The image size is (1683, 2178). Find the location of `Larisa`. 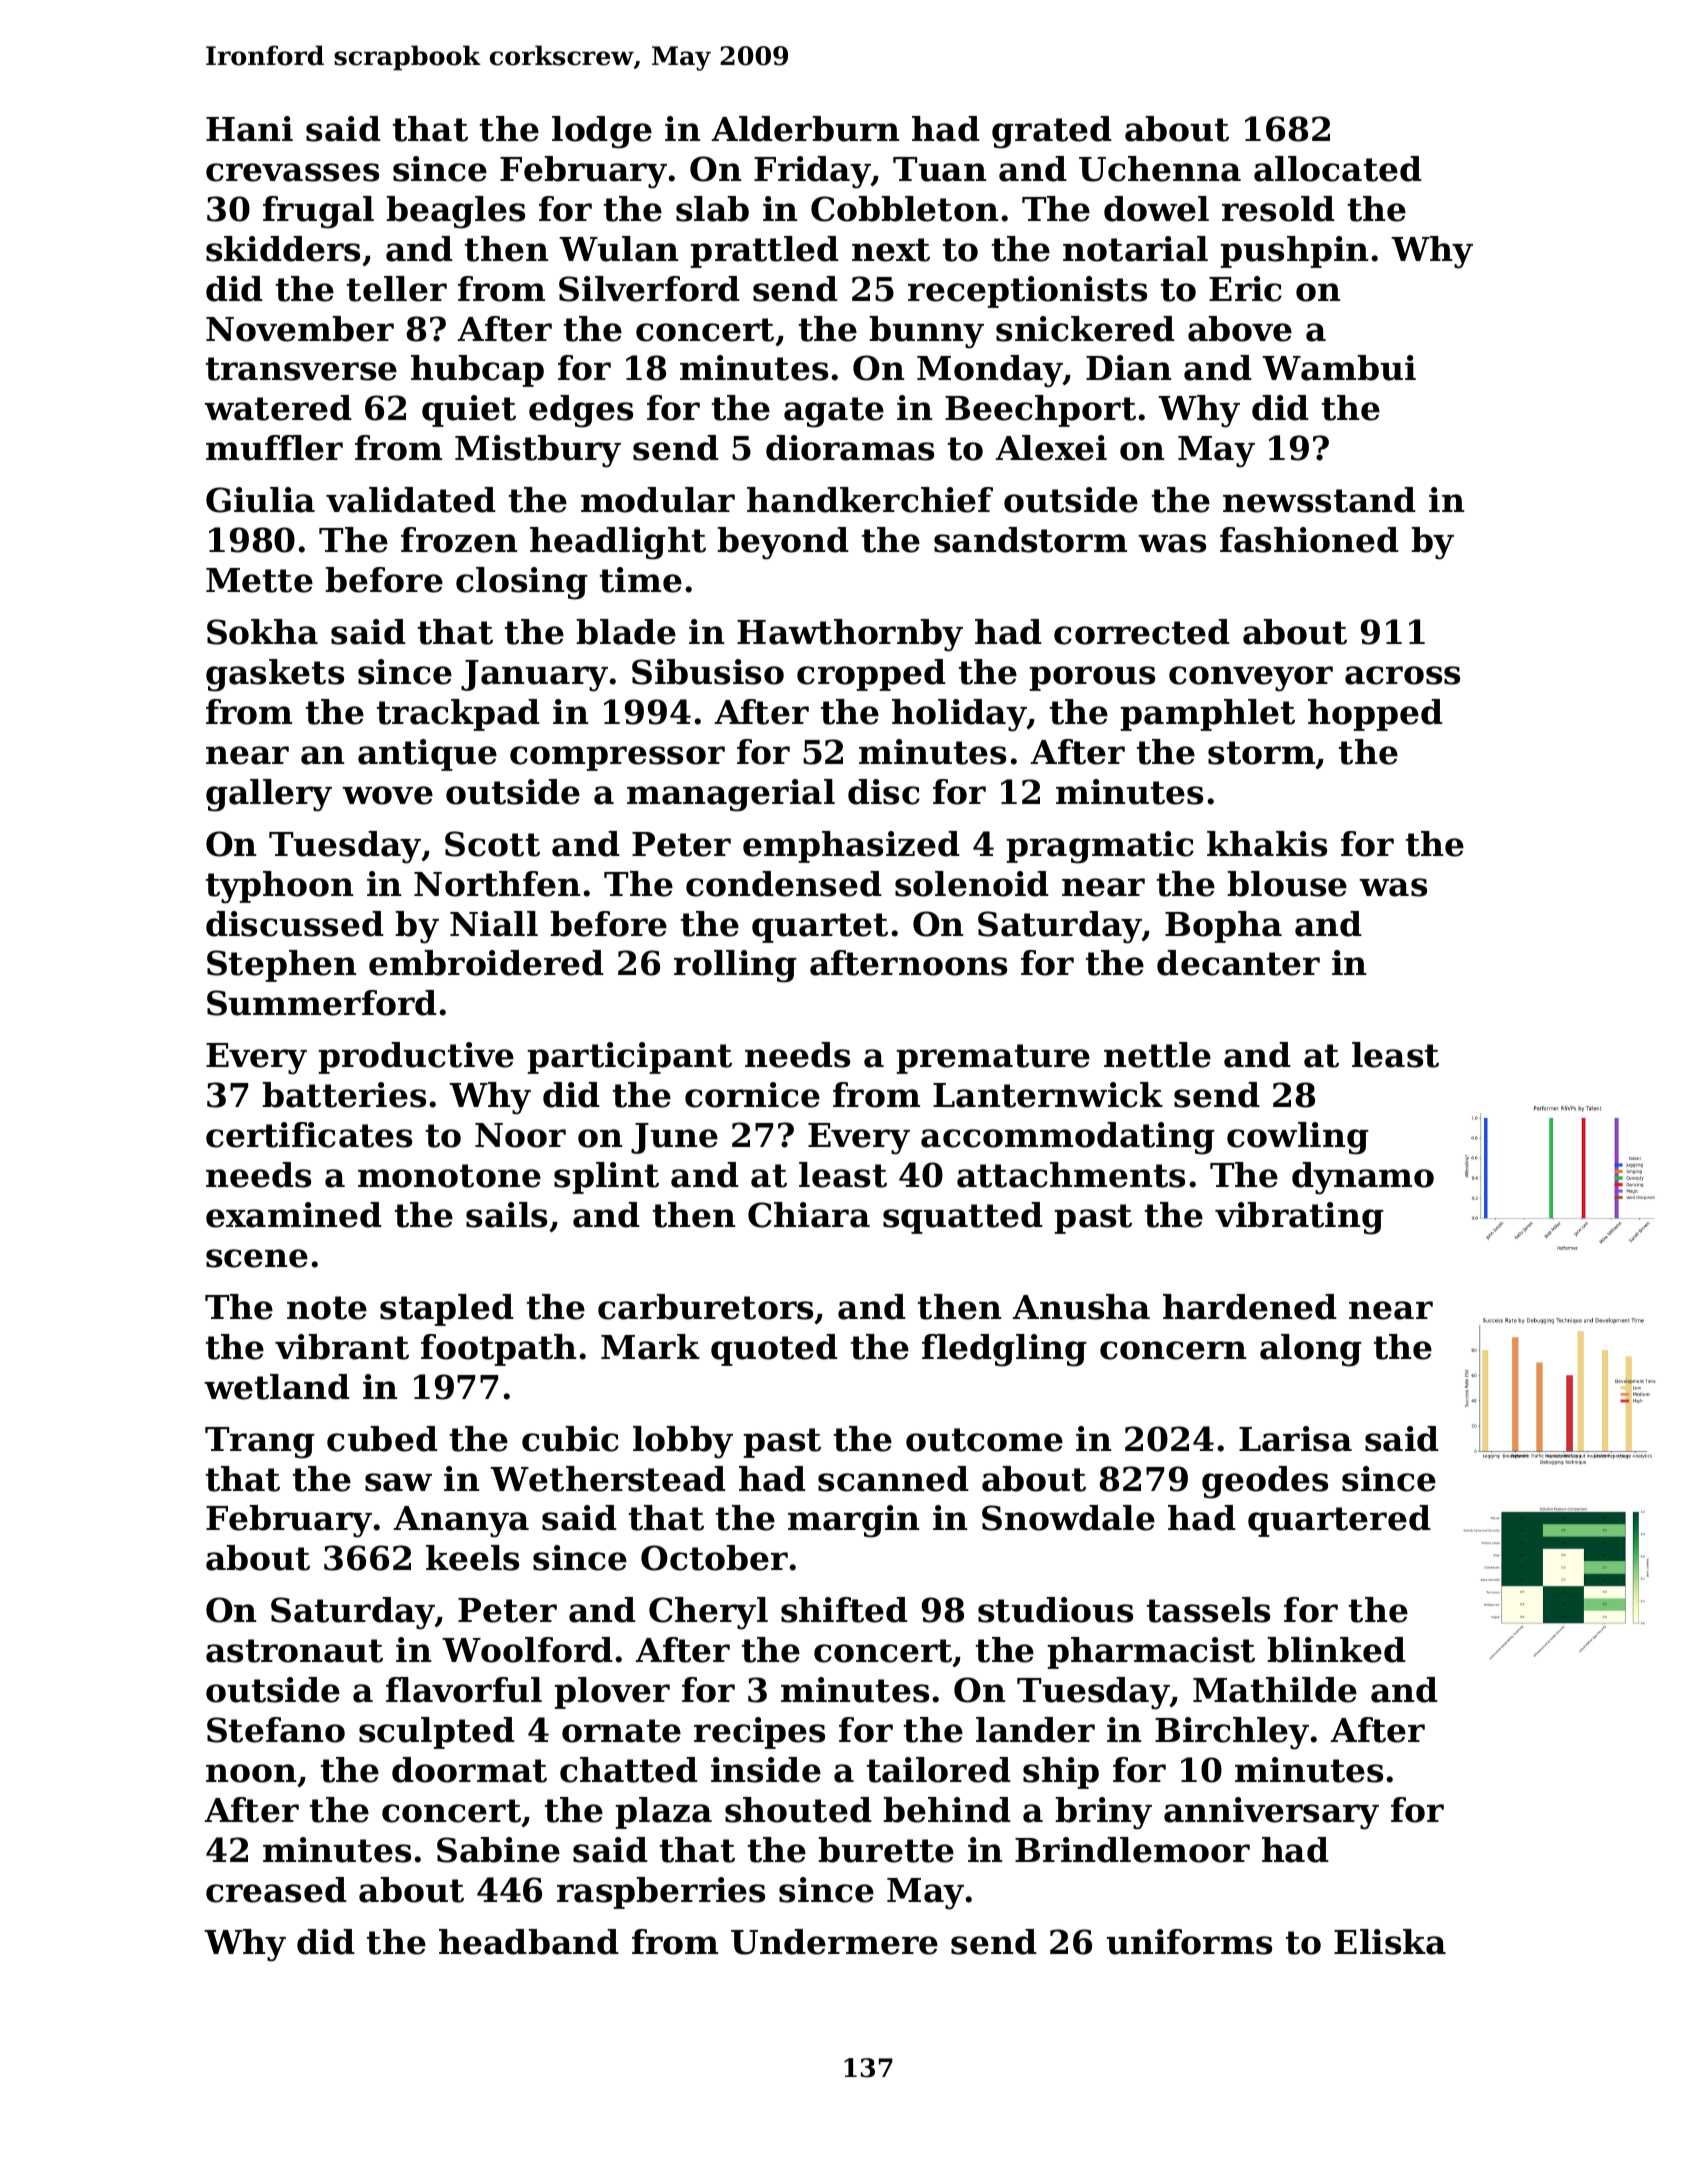

Larisa is located at coordinates (1295, 1439).
